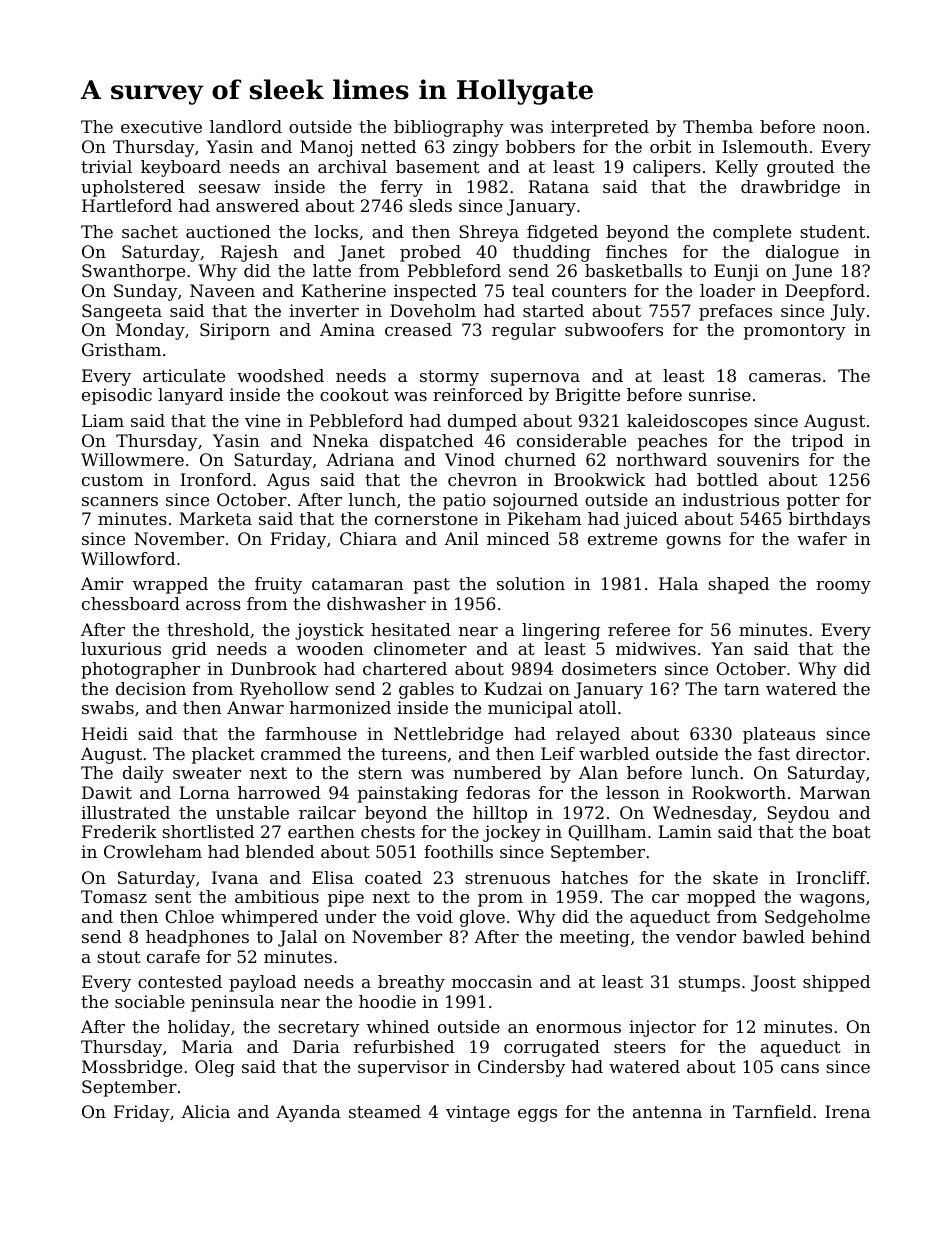 The height and width of the screenshot is (1233, 952). Describe the element at coordinates (411, 983) in the screenshot. I see `breathy` at that location.
